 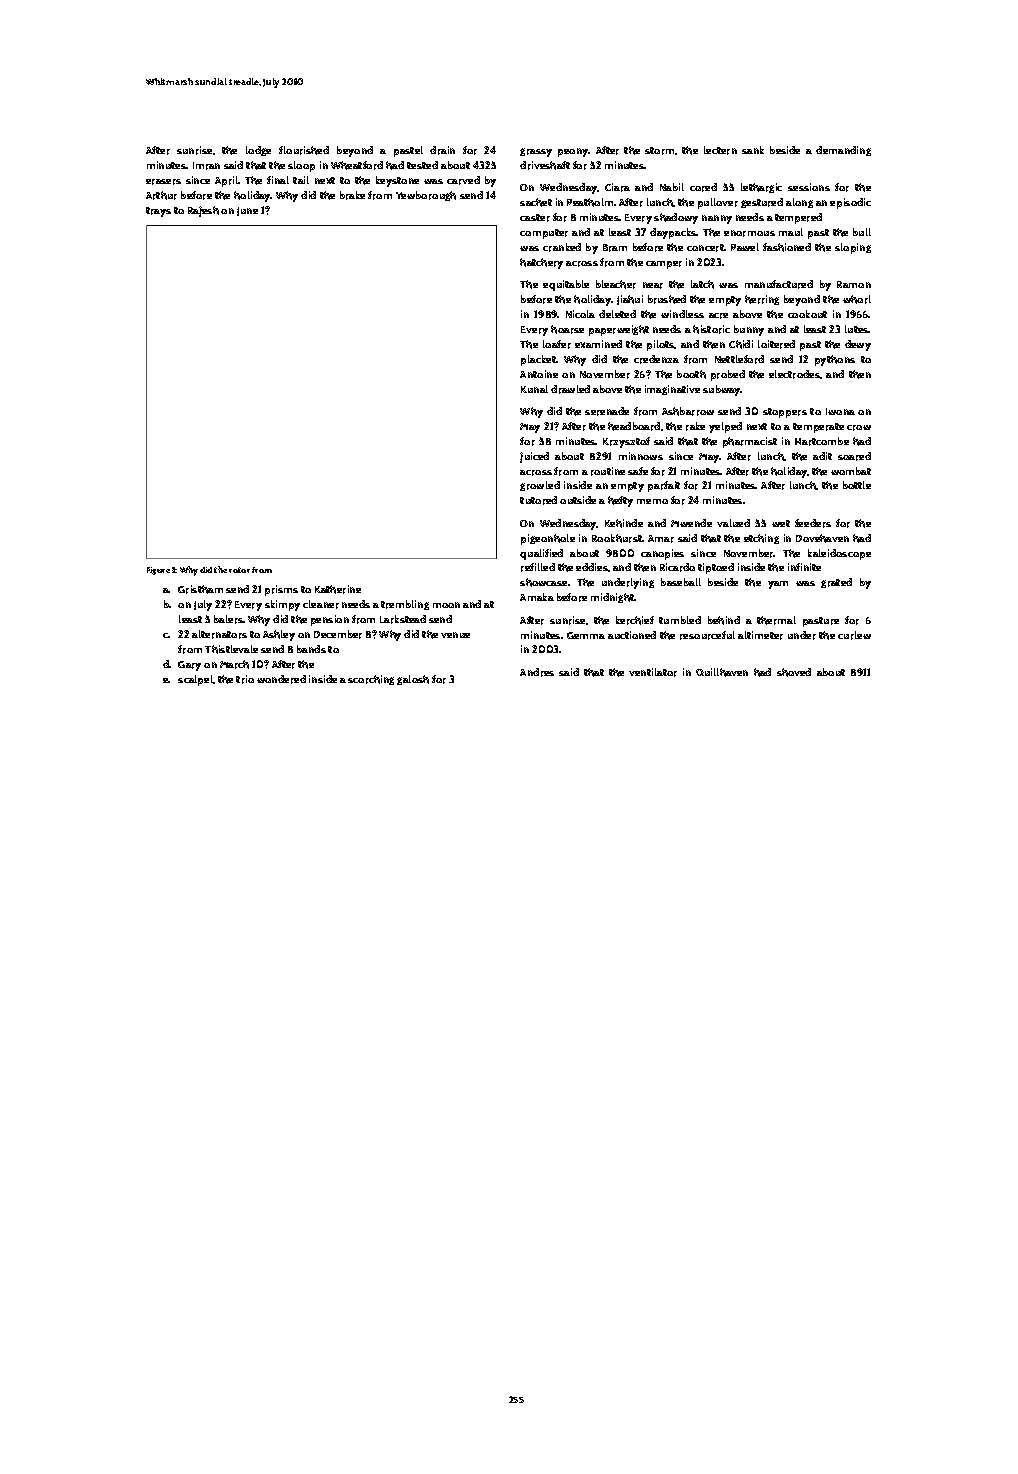 What do you see at coordinates (442, 150) in the page?
I see `drain` at bounding box center [442, 150].
